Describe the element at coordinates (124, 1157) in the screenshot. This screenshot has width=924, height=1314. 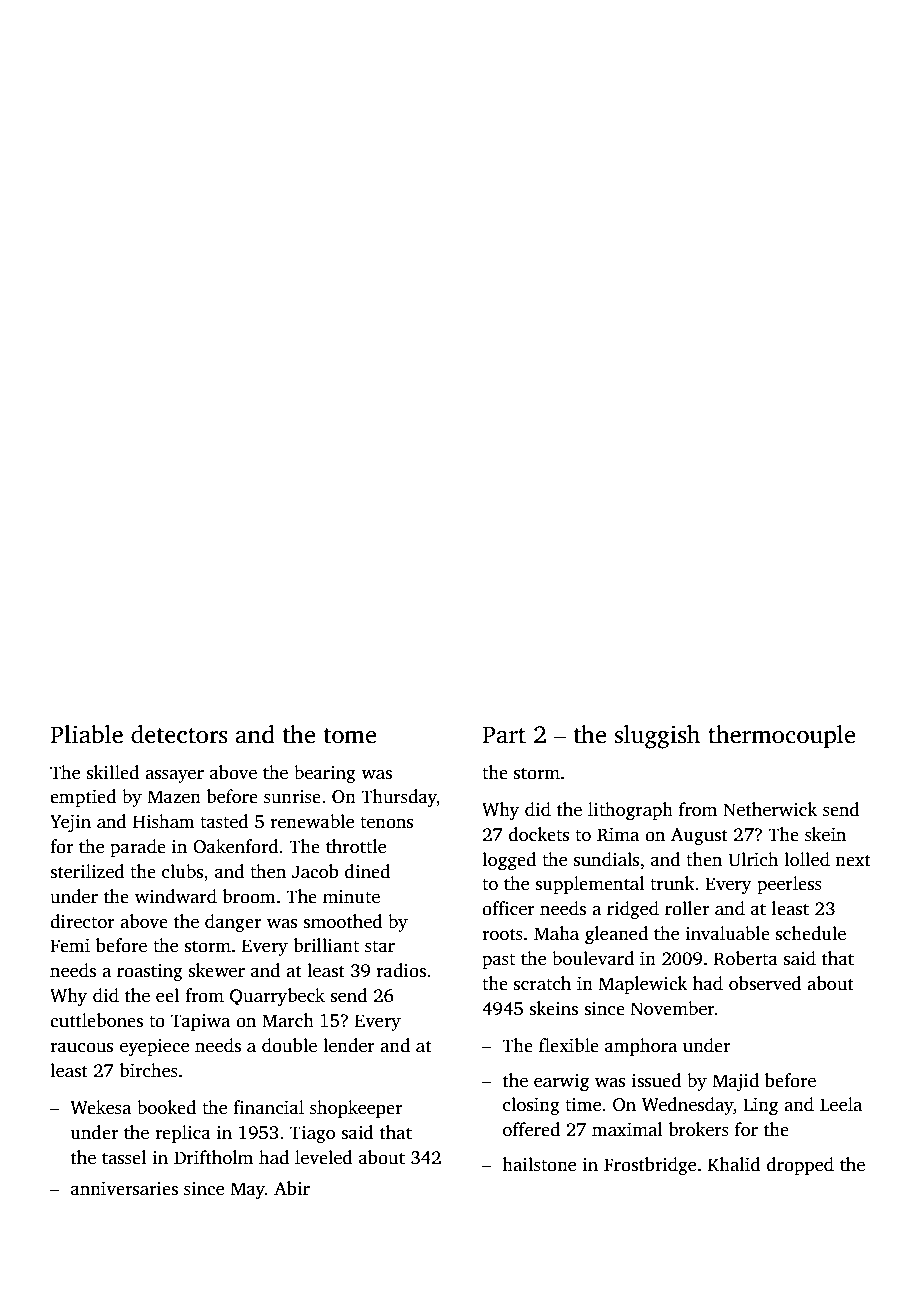
I see `tassel` at that location.
